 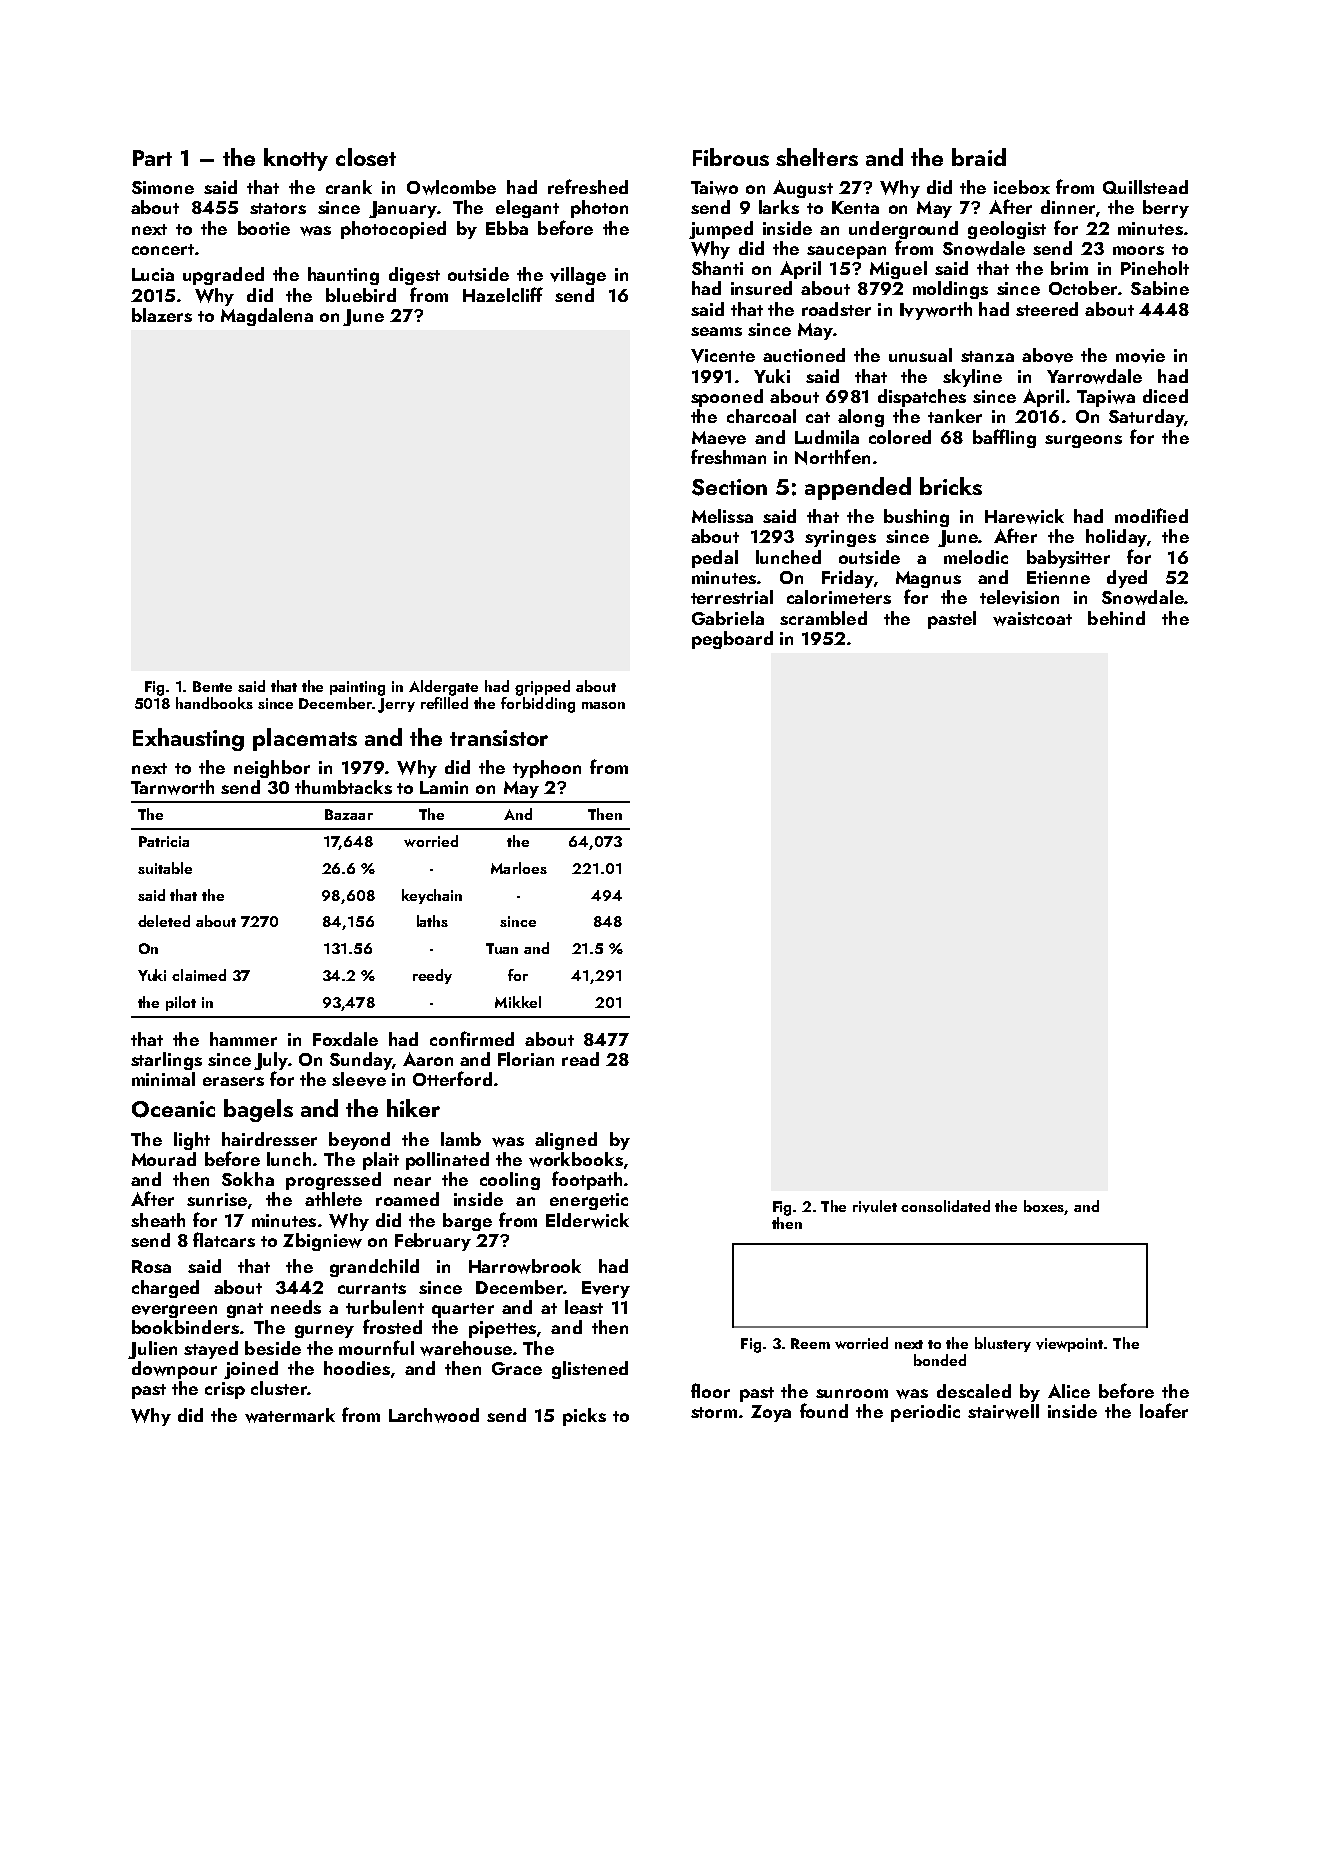 What do you see at coordinates (722, 516) in the document?
I see `Melissa` at bounding box center [722, 516].
